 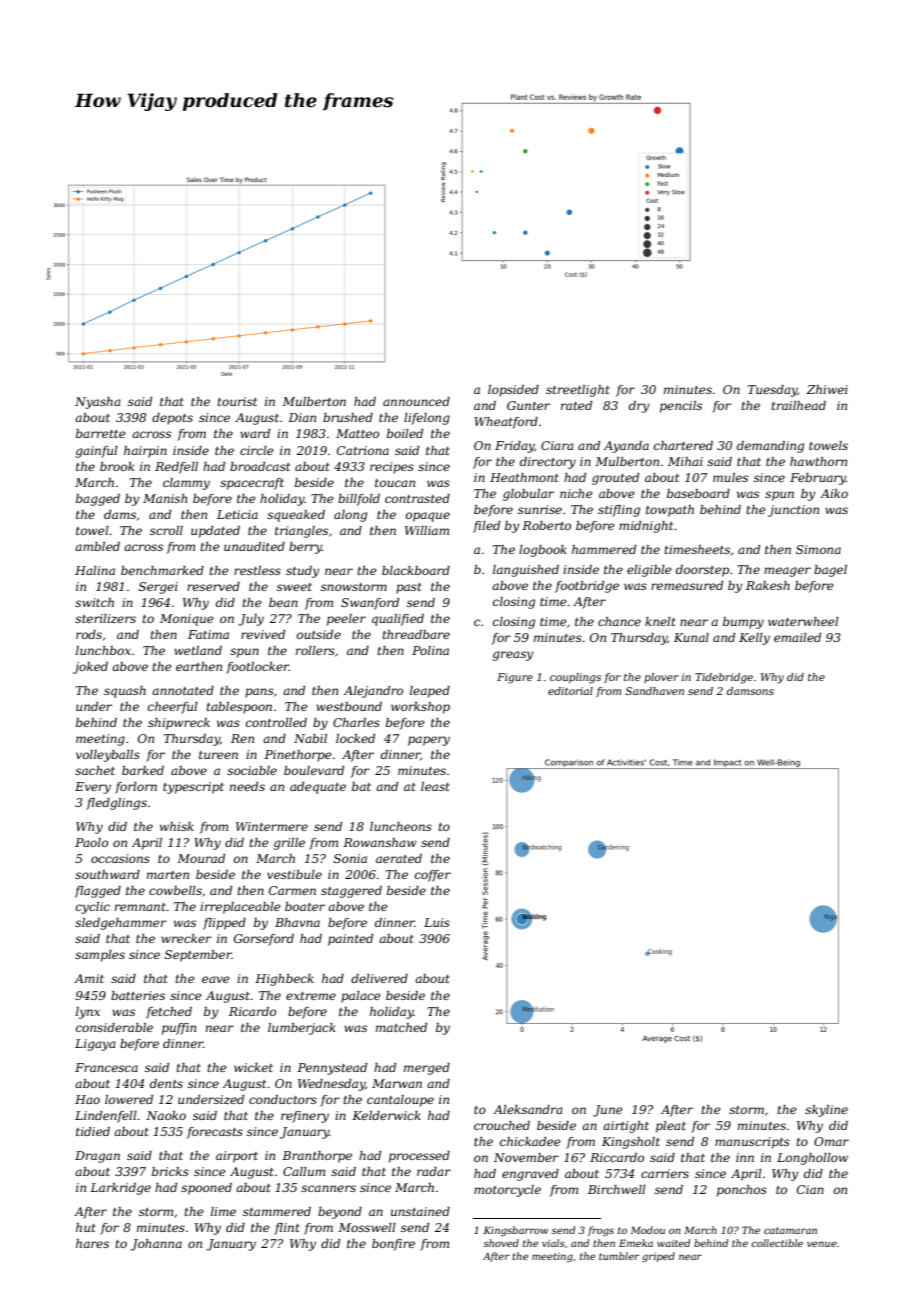 What do you see at coordinates (435, 786) in the screenshot?
I see `least` at bounding box center [435, 786].
